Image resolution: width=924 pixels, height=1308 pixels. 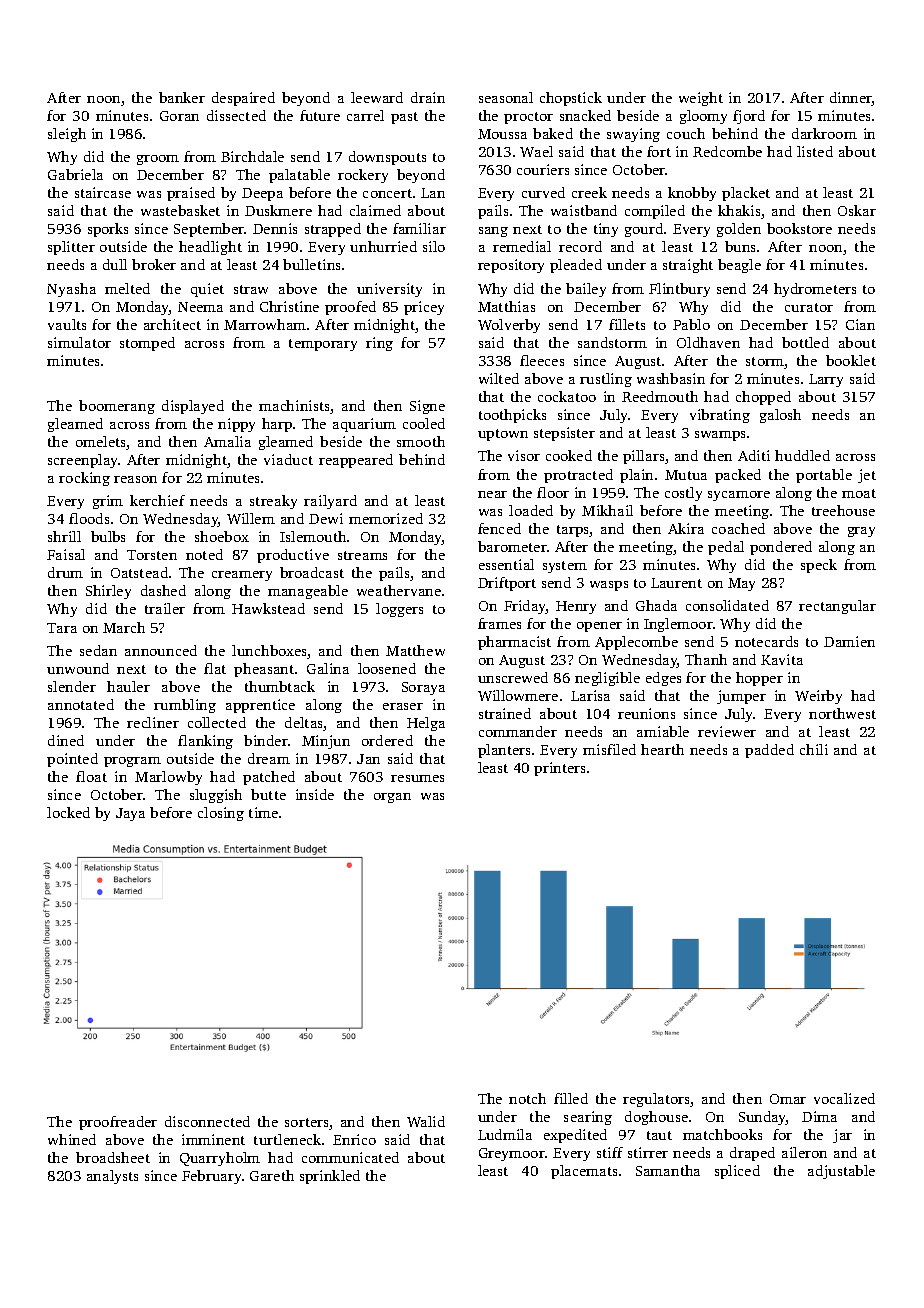 What do you see at coordinates (826, 380) in the screenshot?
I see `Larry` at bounding box center [826, 380].
